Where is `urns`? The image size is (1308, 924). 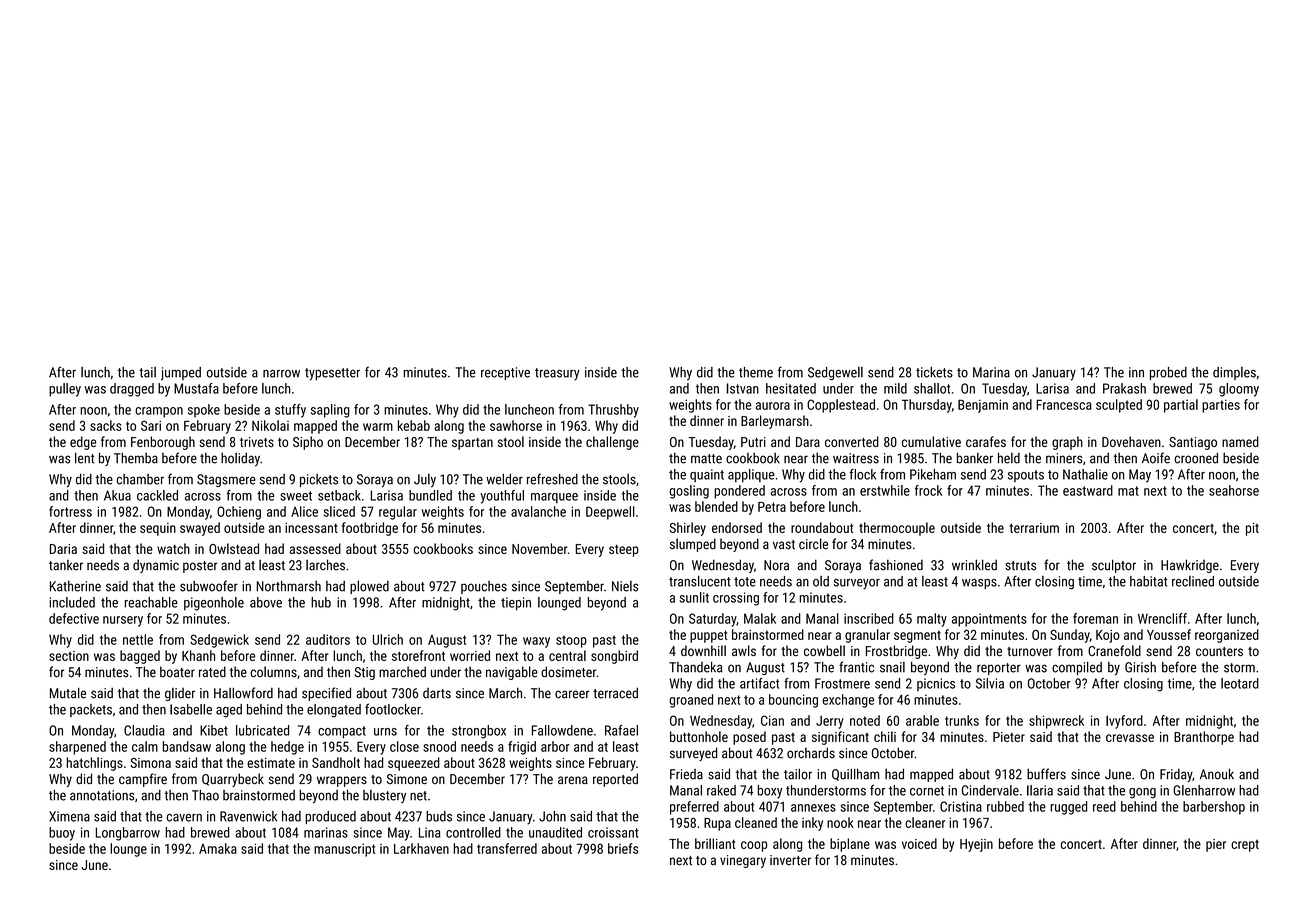
urns is located at coordinates (385, 732).
